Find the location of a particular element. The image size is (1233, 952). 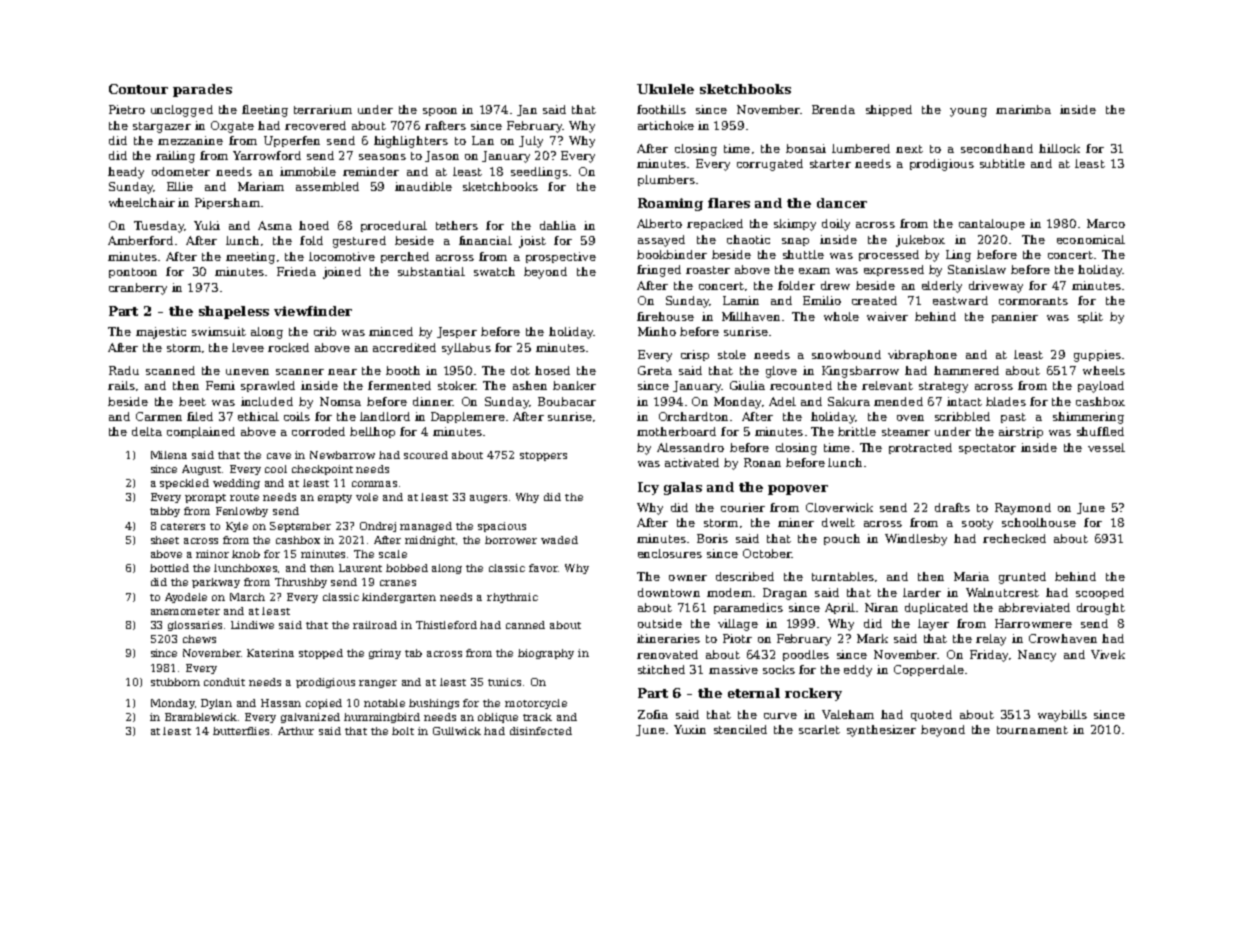

terrarium is located at coordinates (323, 109).
